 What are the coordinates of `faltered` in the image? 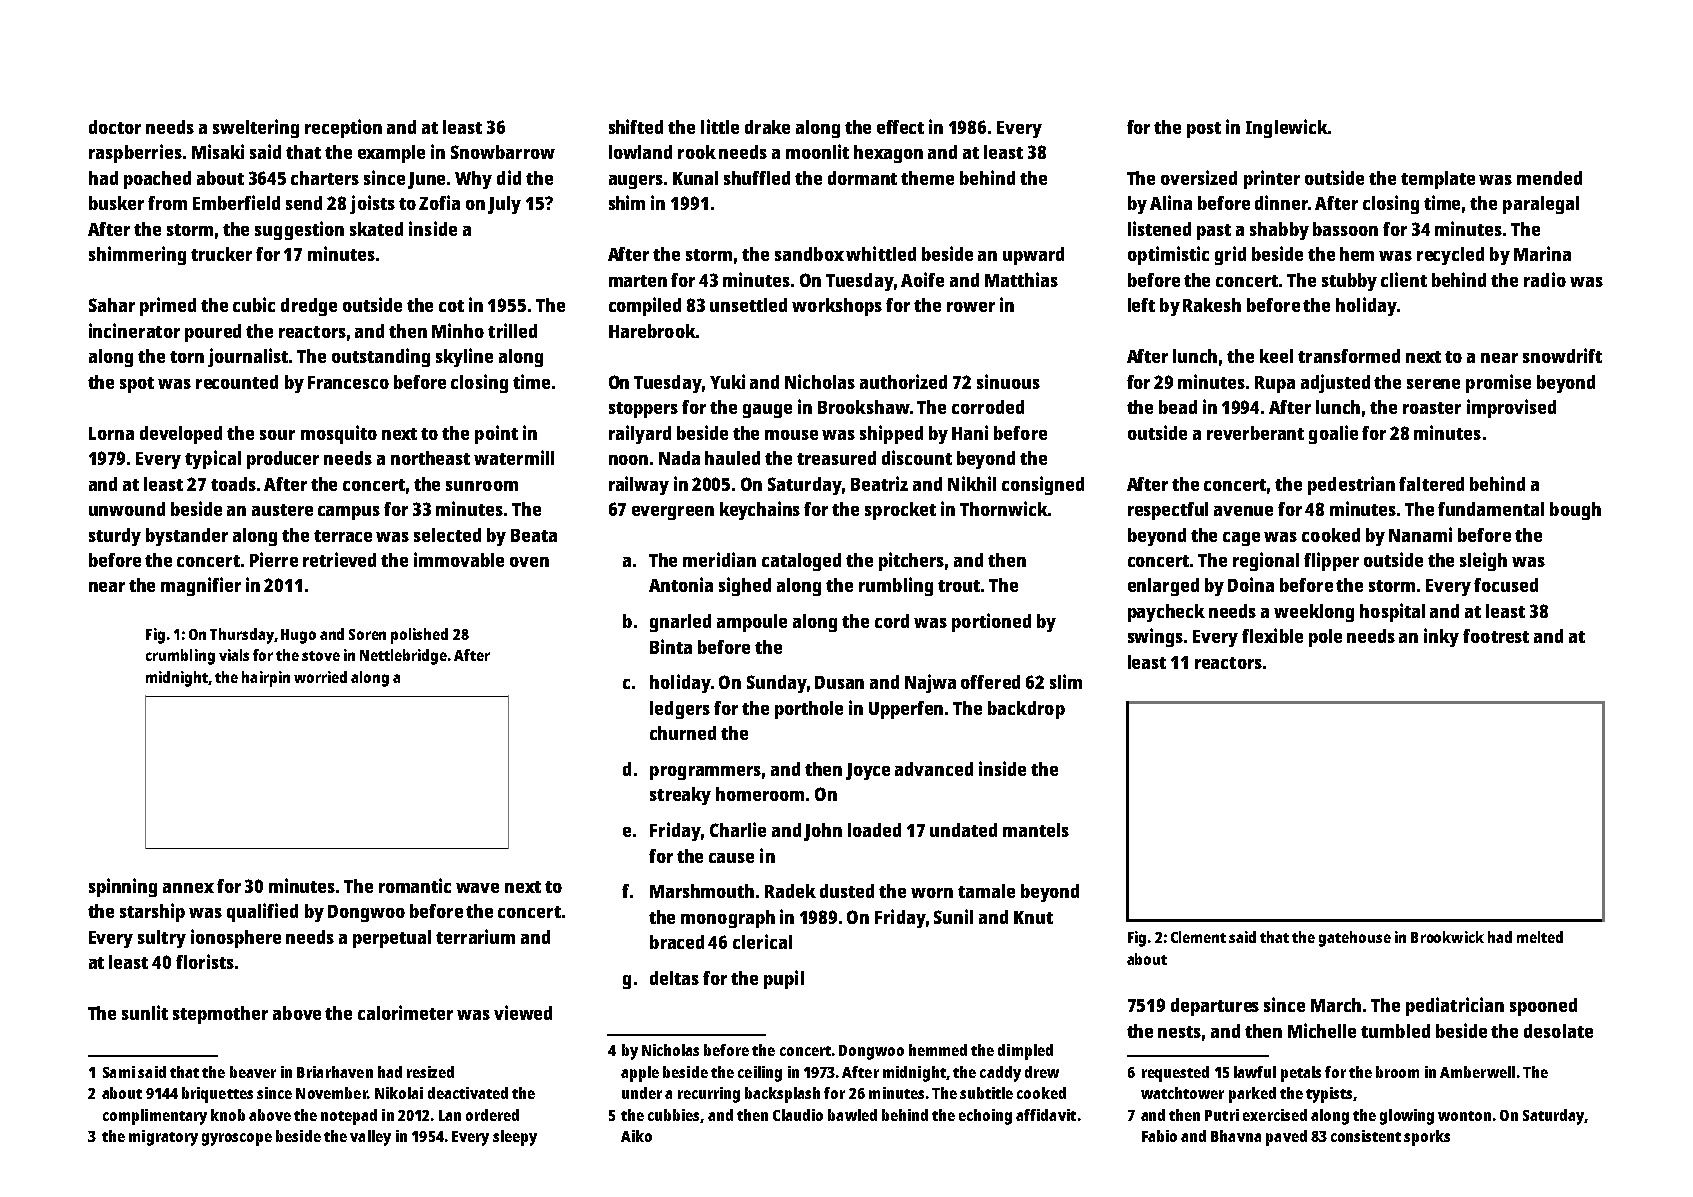 It's located at (1431, 484).
